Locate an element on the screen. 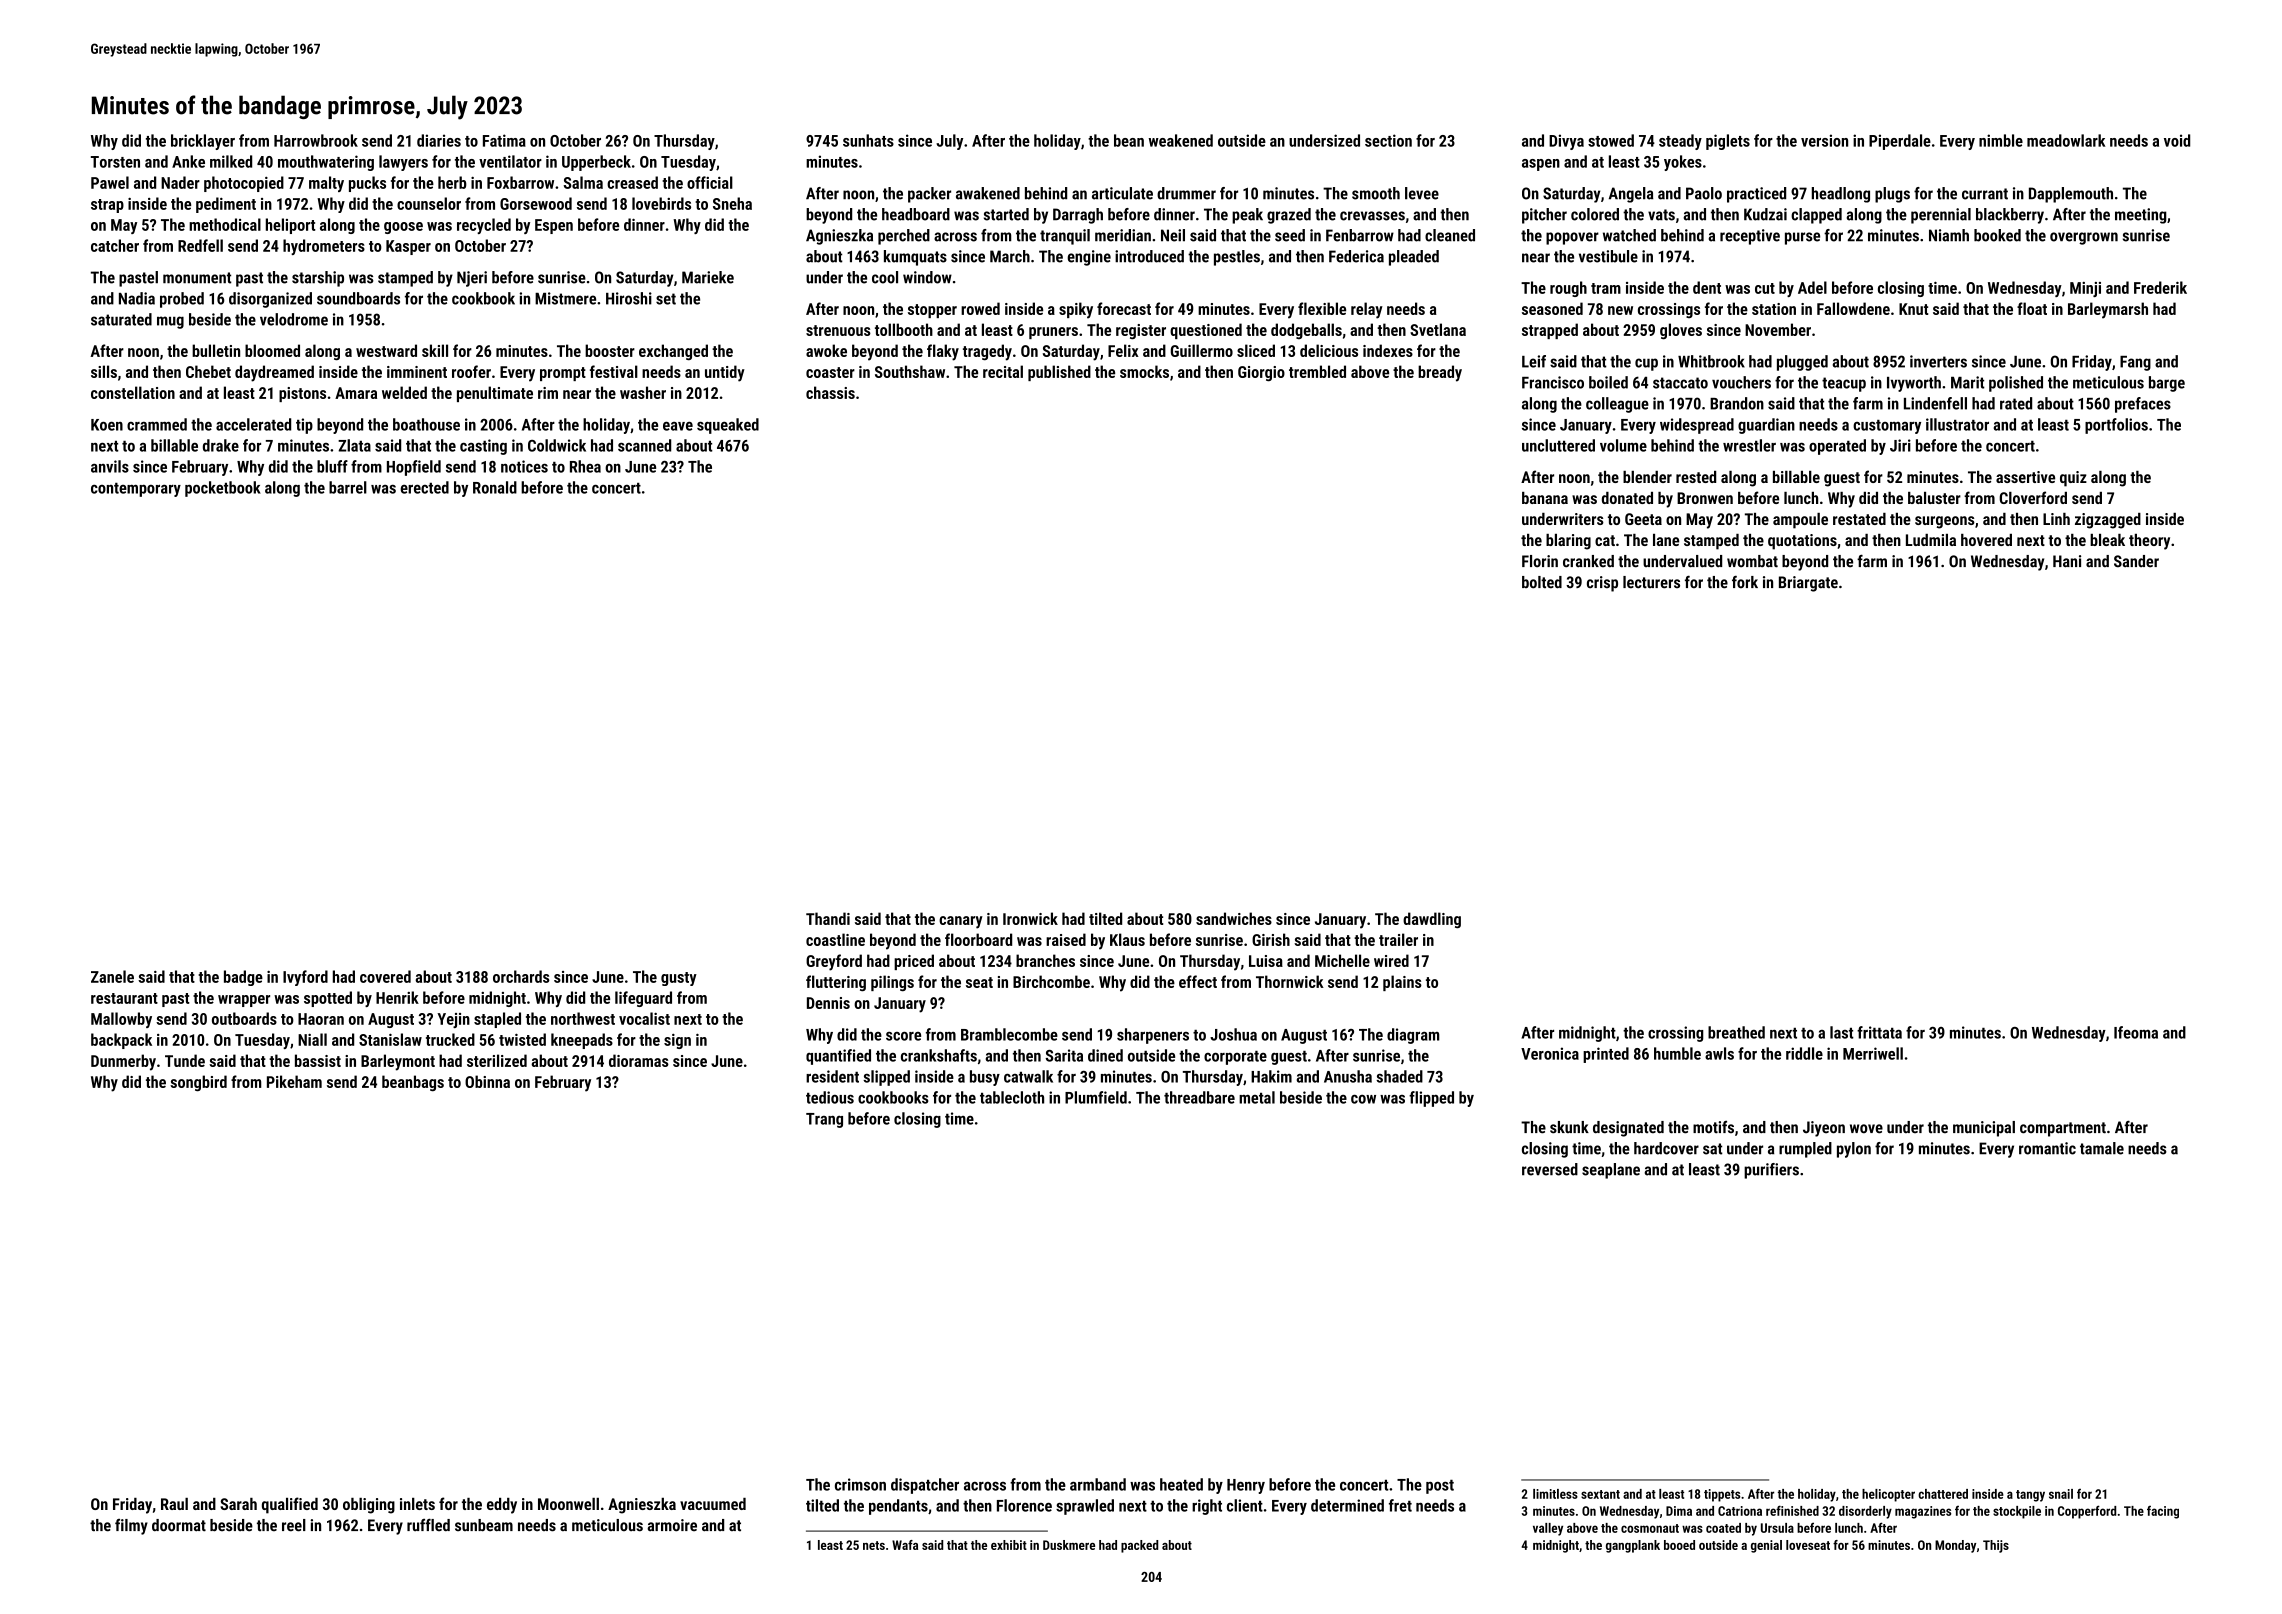 The height and width of the screenshot is (1614, 2282). pestles is located at coordinates (1237, 258).
